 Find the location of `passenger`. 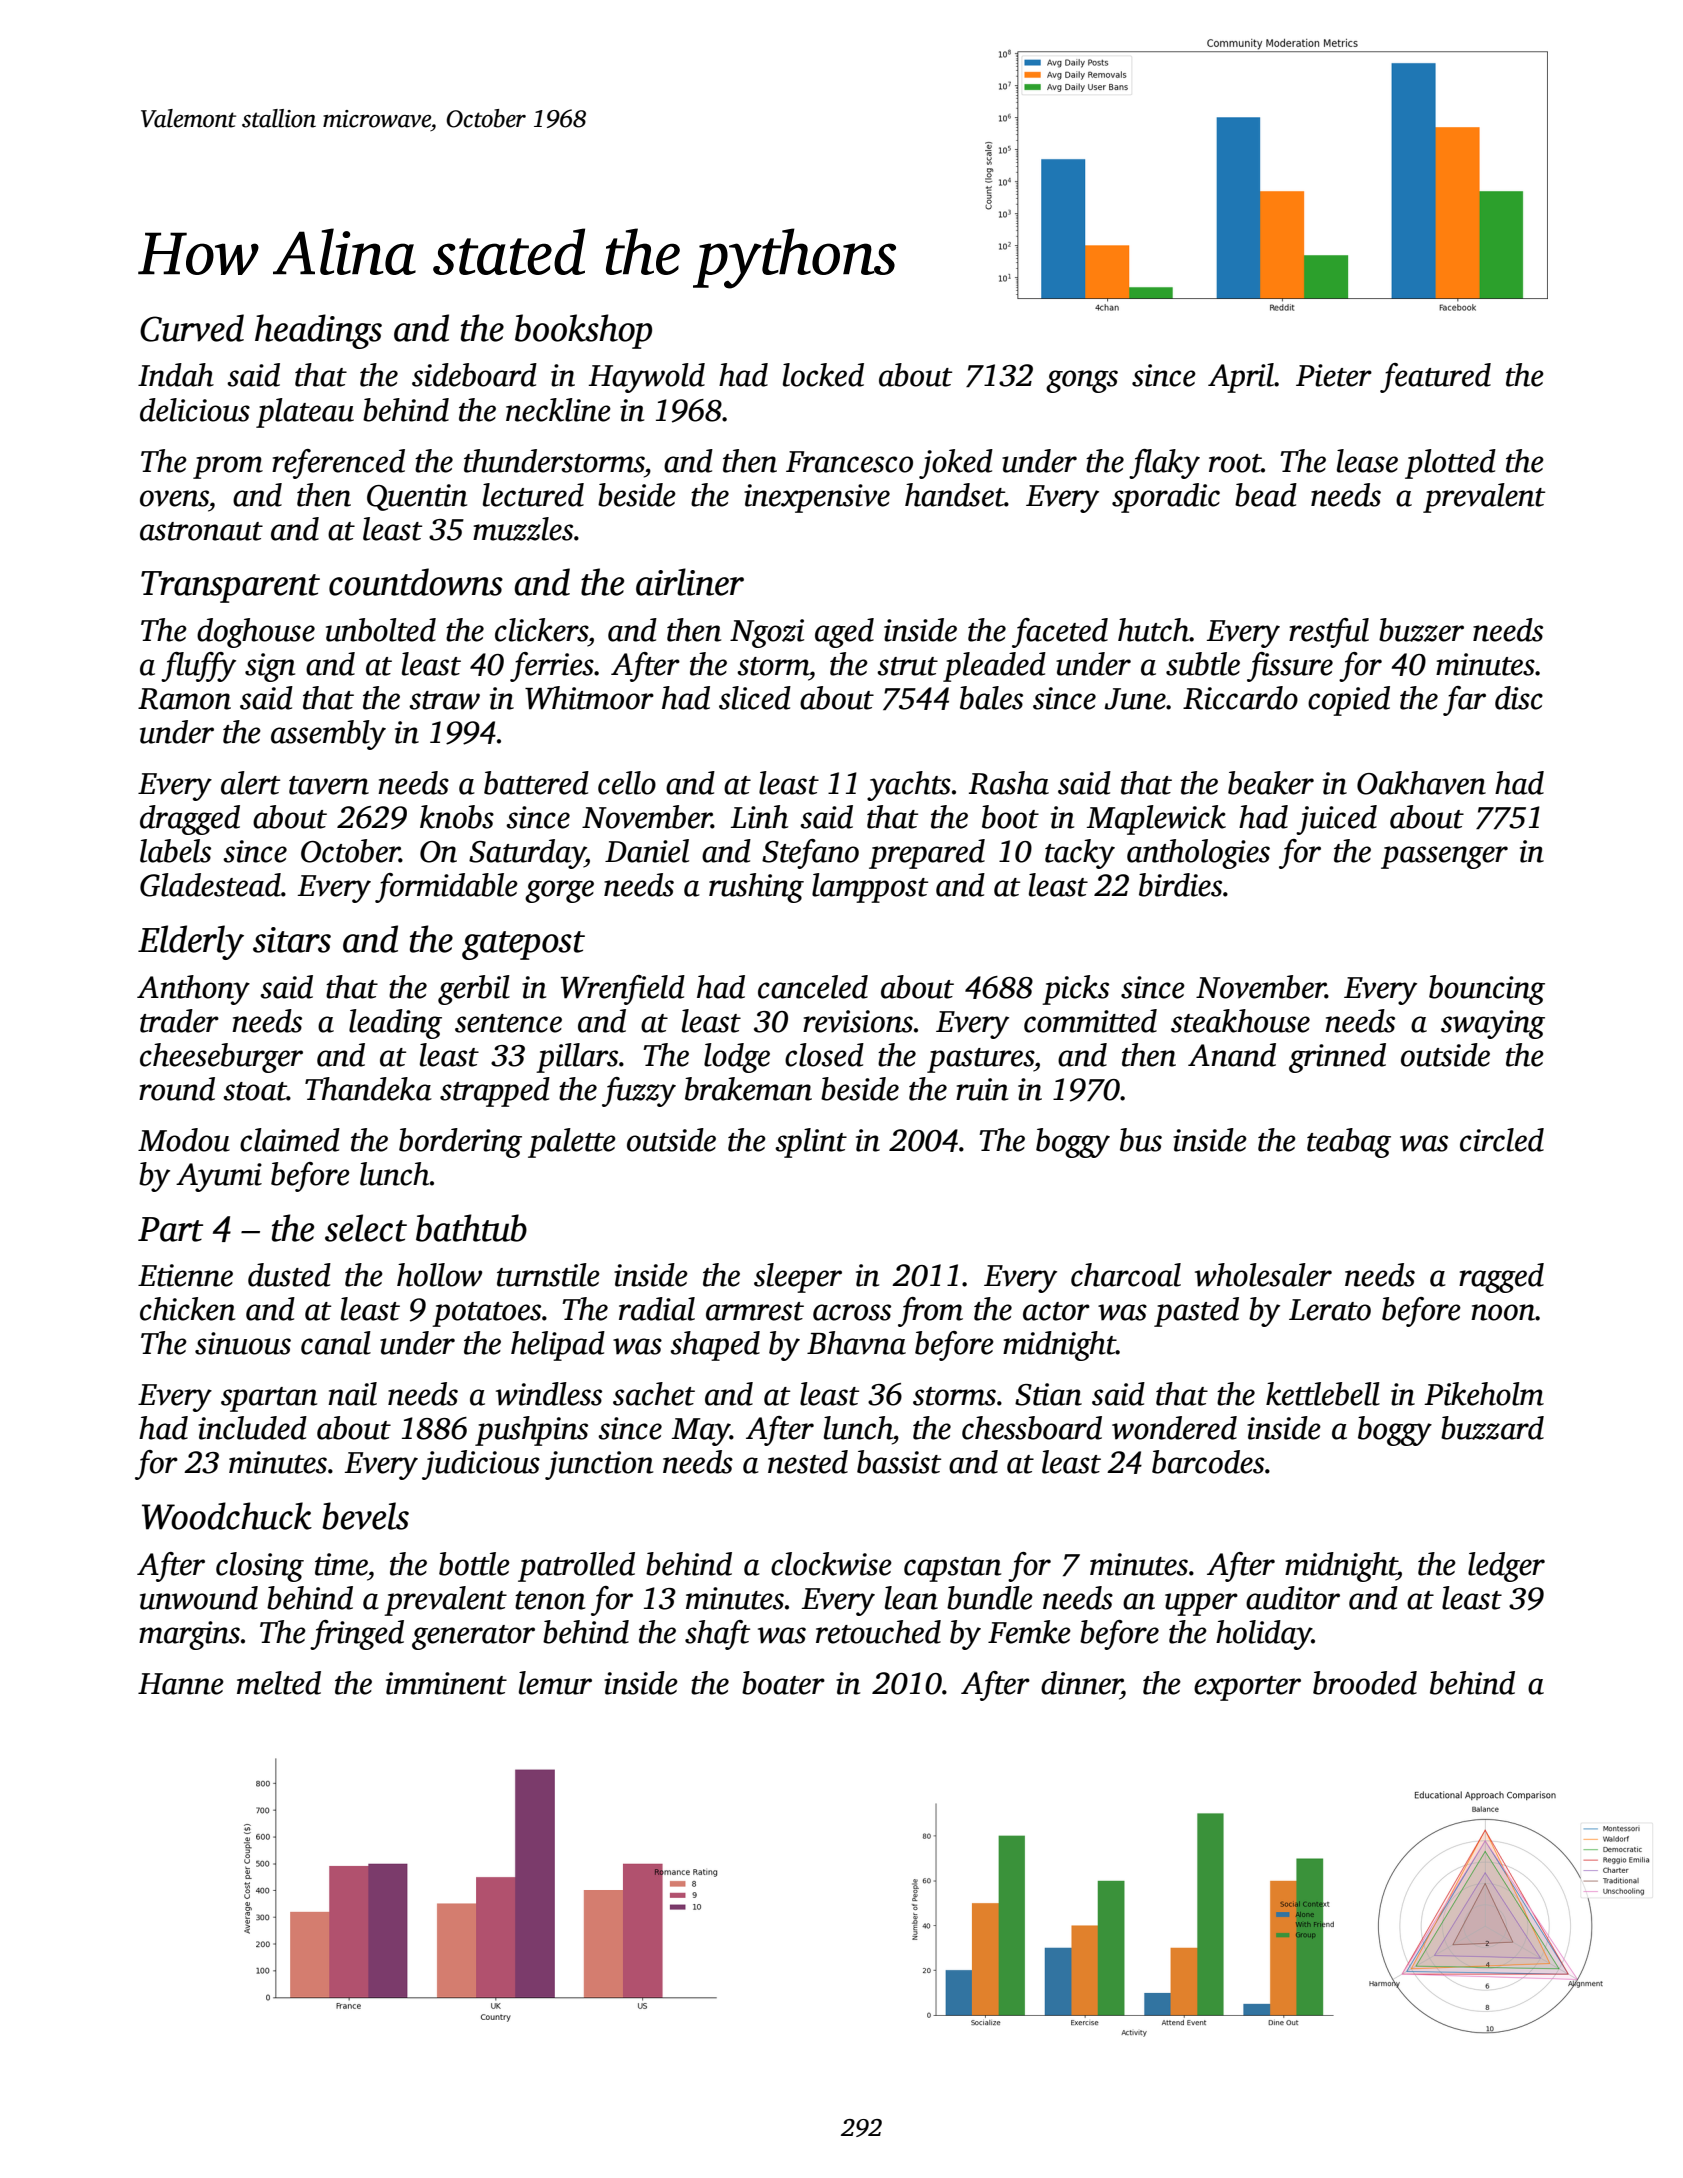

passenger is located at coordinates (1444, 857).
